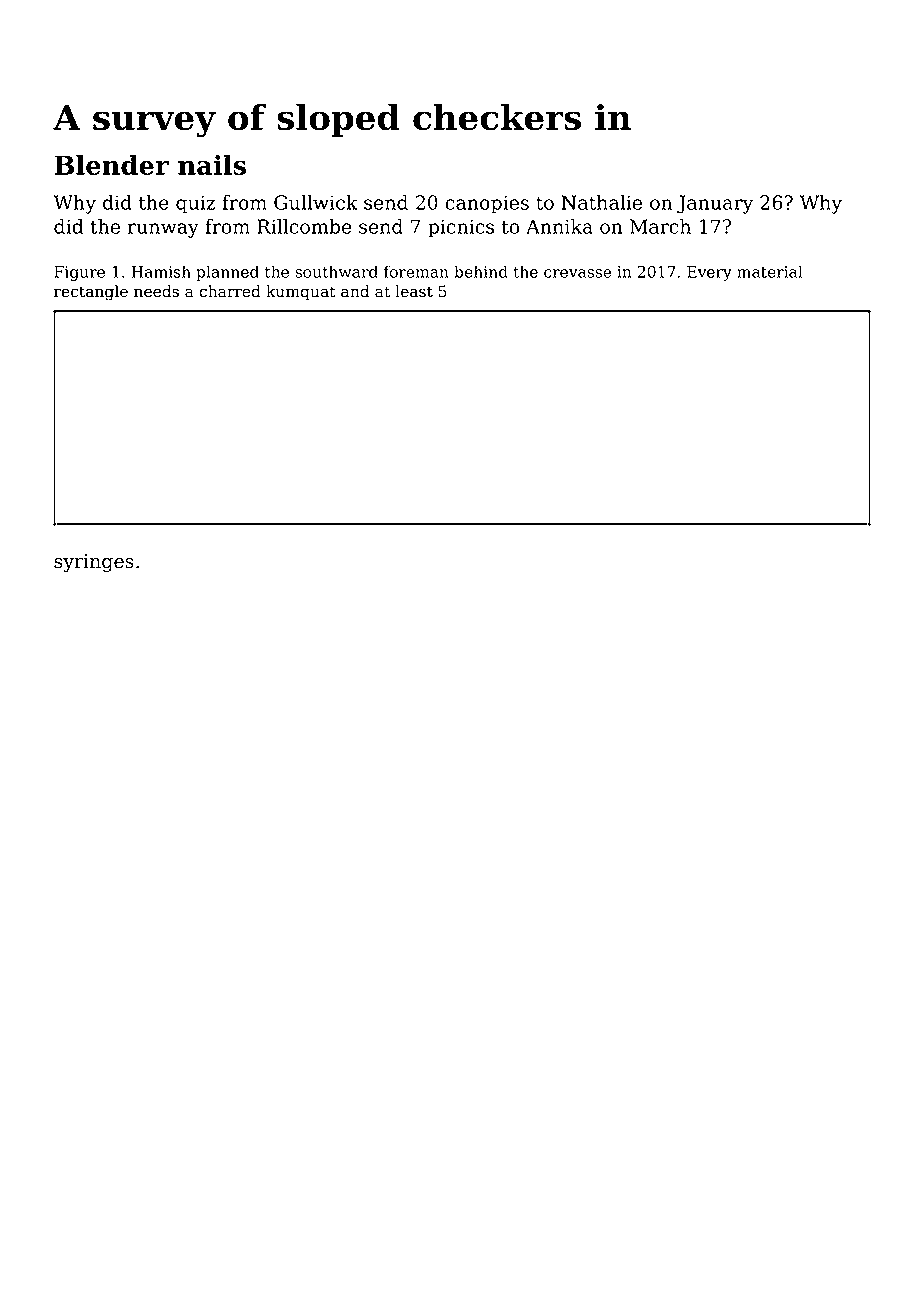  I want to click on Blender, so click(112, 165).
